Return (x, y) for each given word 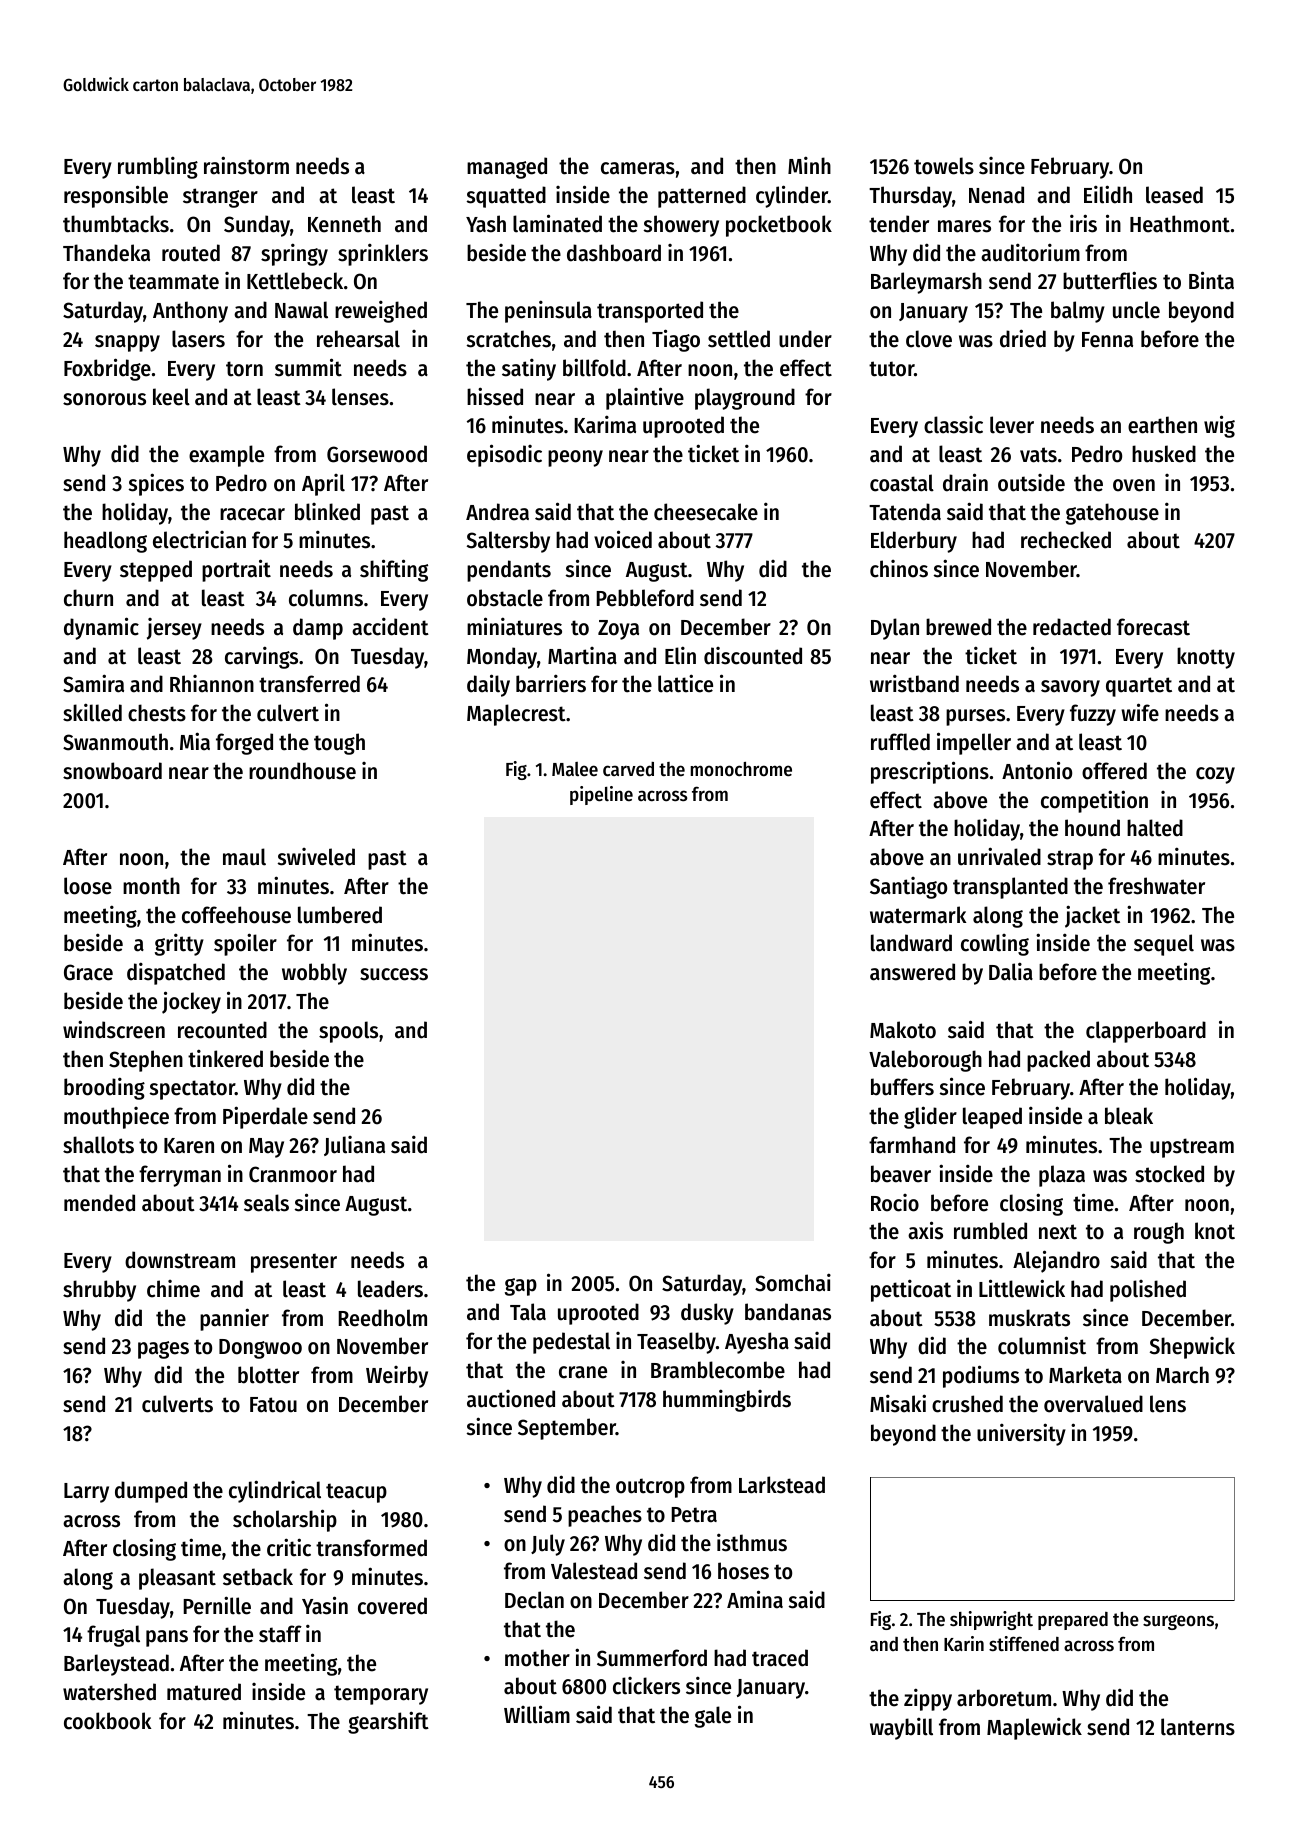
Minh (809, 165)
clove (929, 339)
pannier (234, 1319)
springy (294, 254)
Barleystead (116, 1665)
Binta (1211, 280)
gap (521, 1287)
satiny (529, 369)
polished (1148, 1291)
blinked (327, 512)
